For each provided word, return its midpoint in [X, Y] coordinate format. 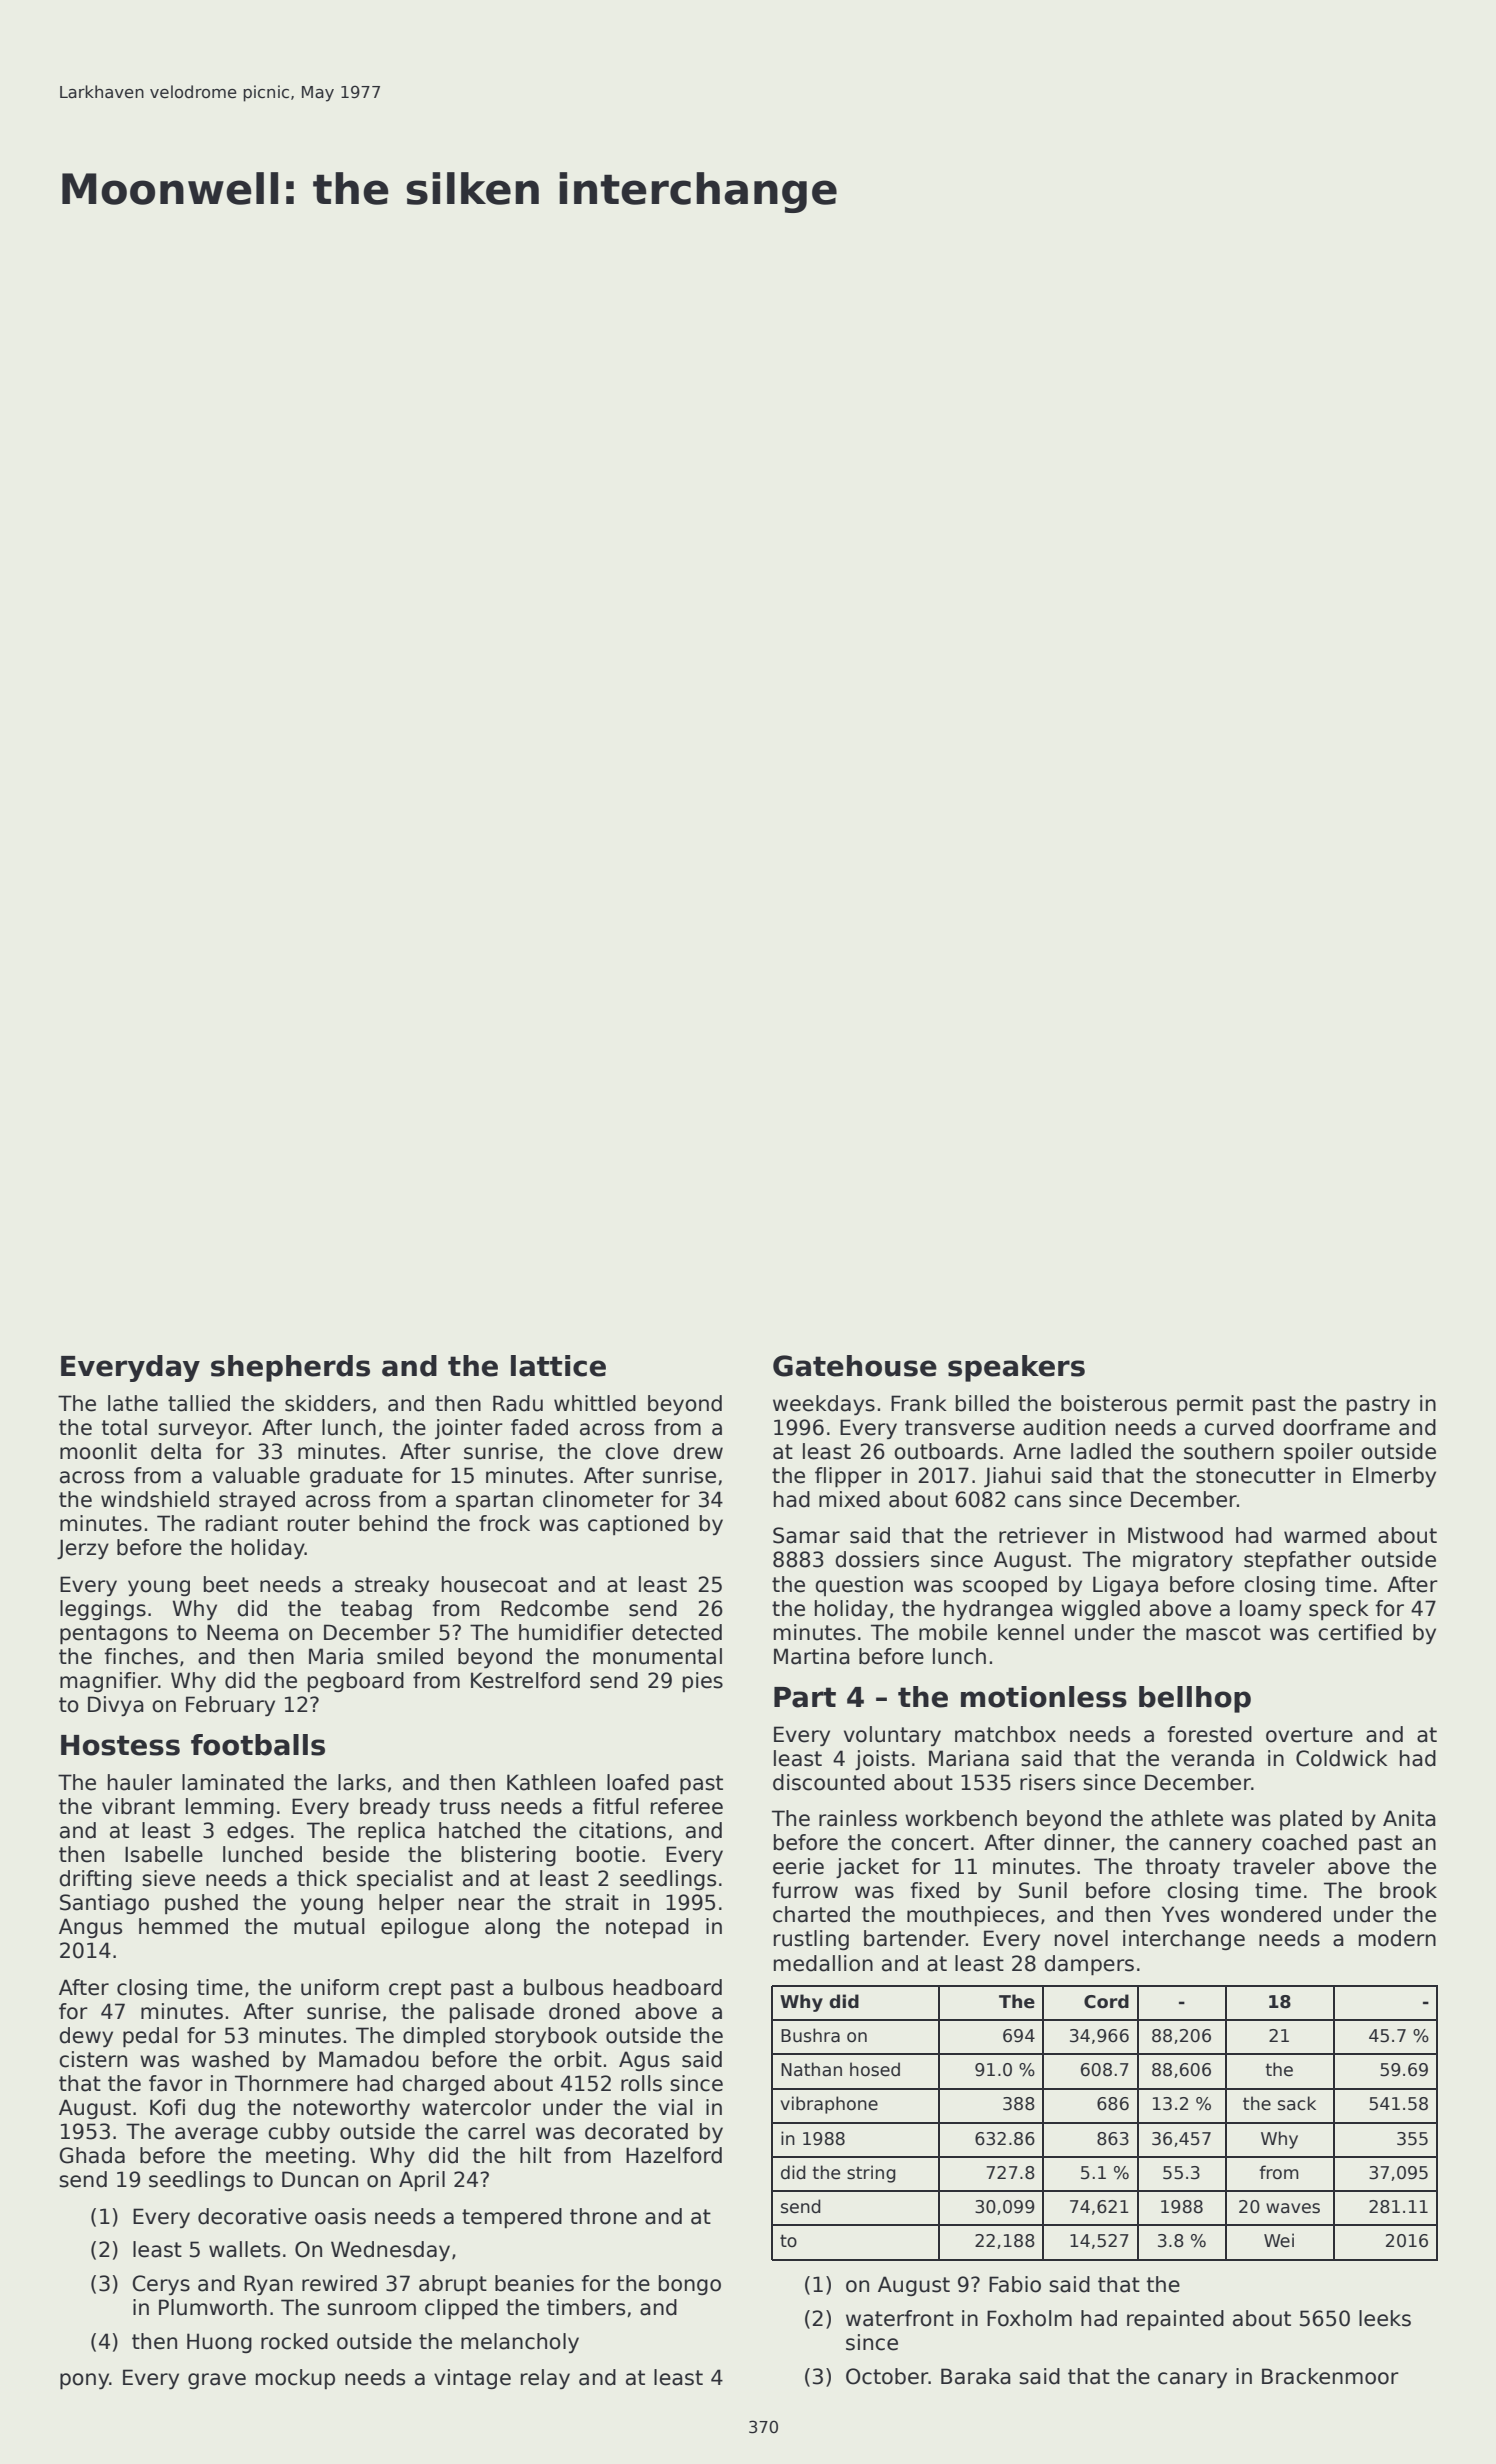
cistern [93, 2059]
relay [545, 2379]
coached [1304, 1842]
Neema [242, 1632]
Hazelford [674, 2155]
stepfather [1297, 1561]
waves [1293, 2208]
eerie [798, 1866]
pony [84, 2381]
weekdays [824, 1405]
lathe [133, 1403]
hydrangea [998, 1610]
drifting [95, 1880]
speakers [1016, 1368]
